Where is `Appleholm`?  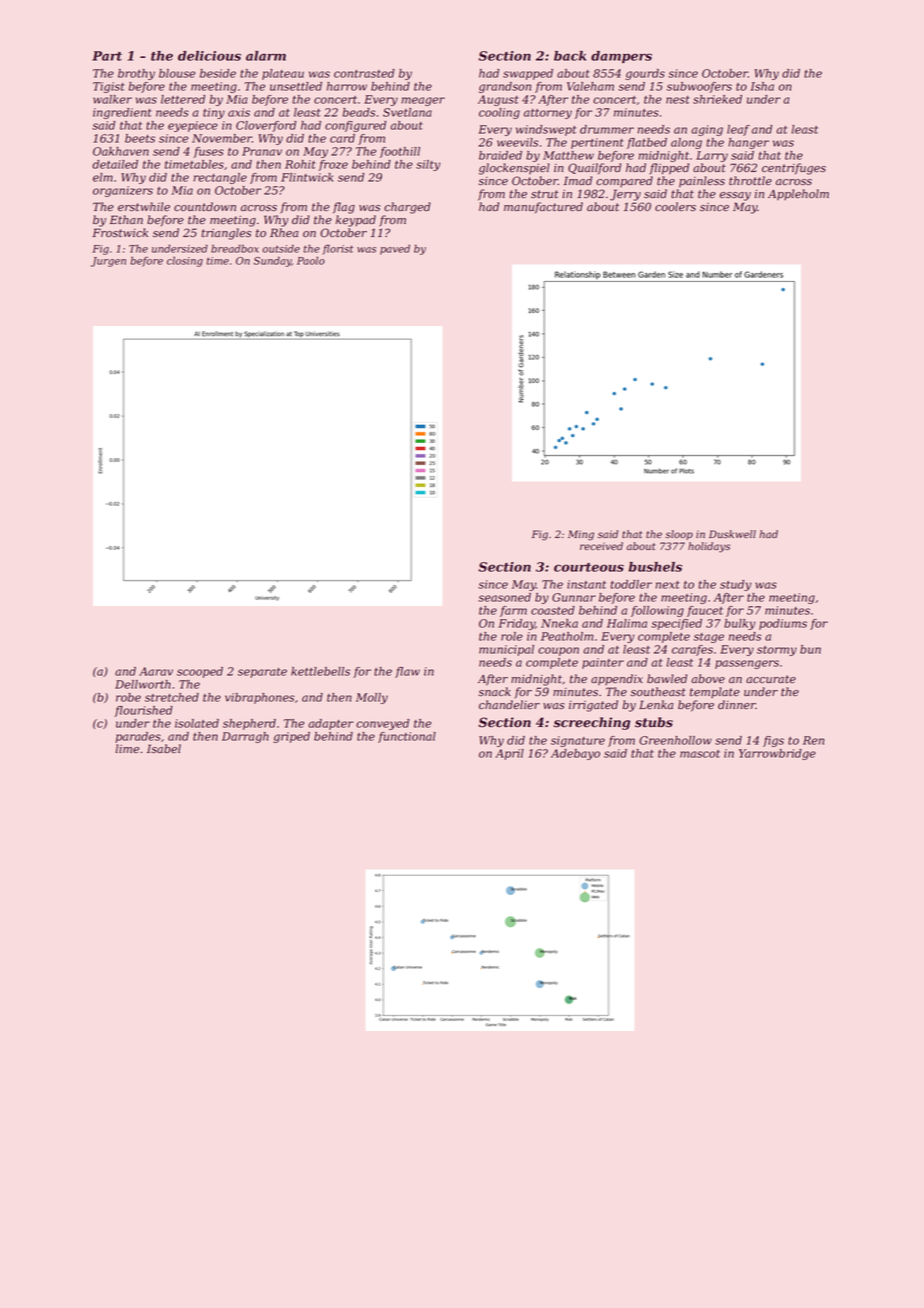
Appleholm is located at coordinates (798, 195).
